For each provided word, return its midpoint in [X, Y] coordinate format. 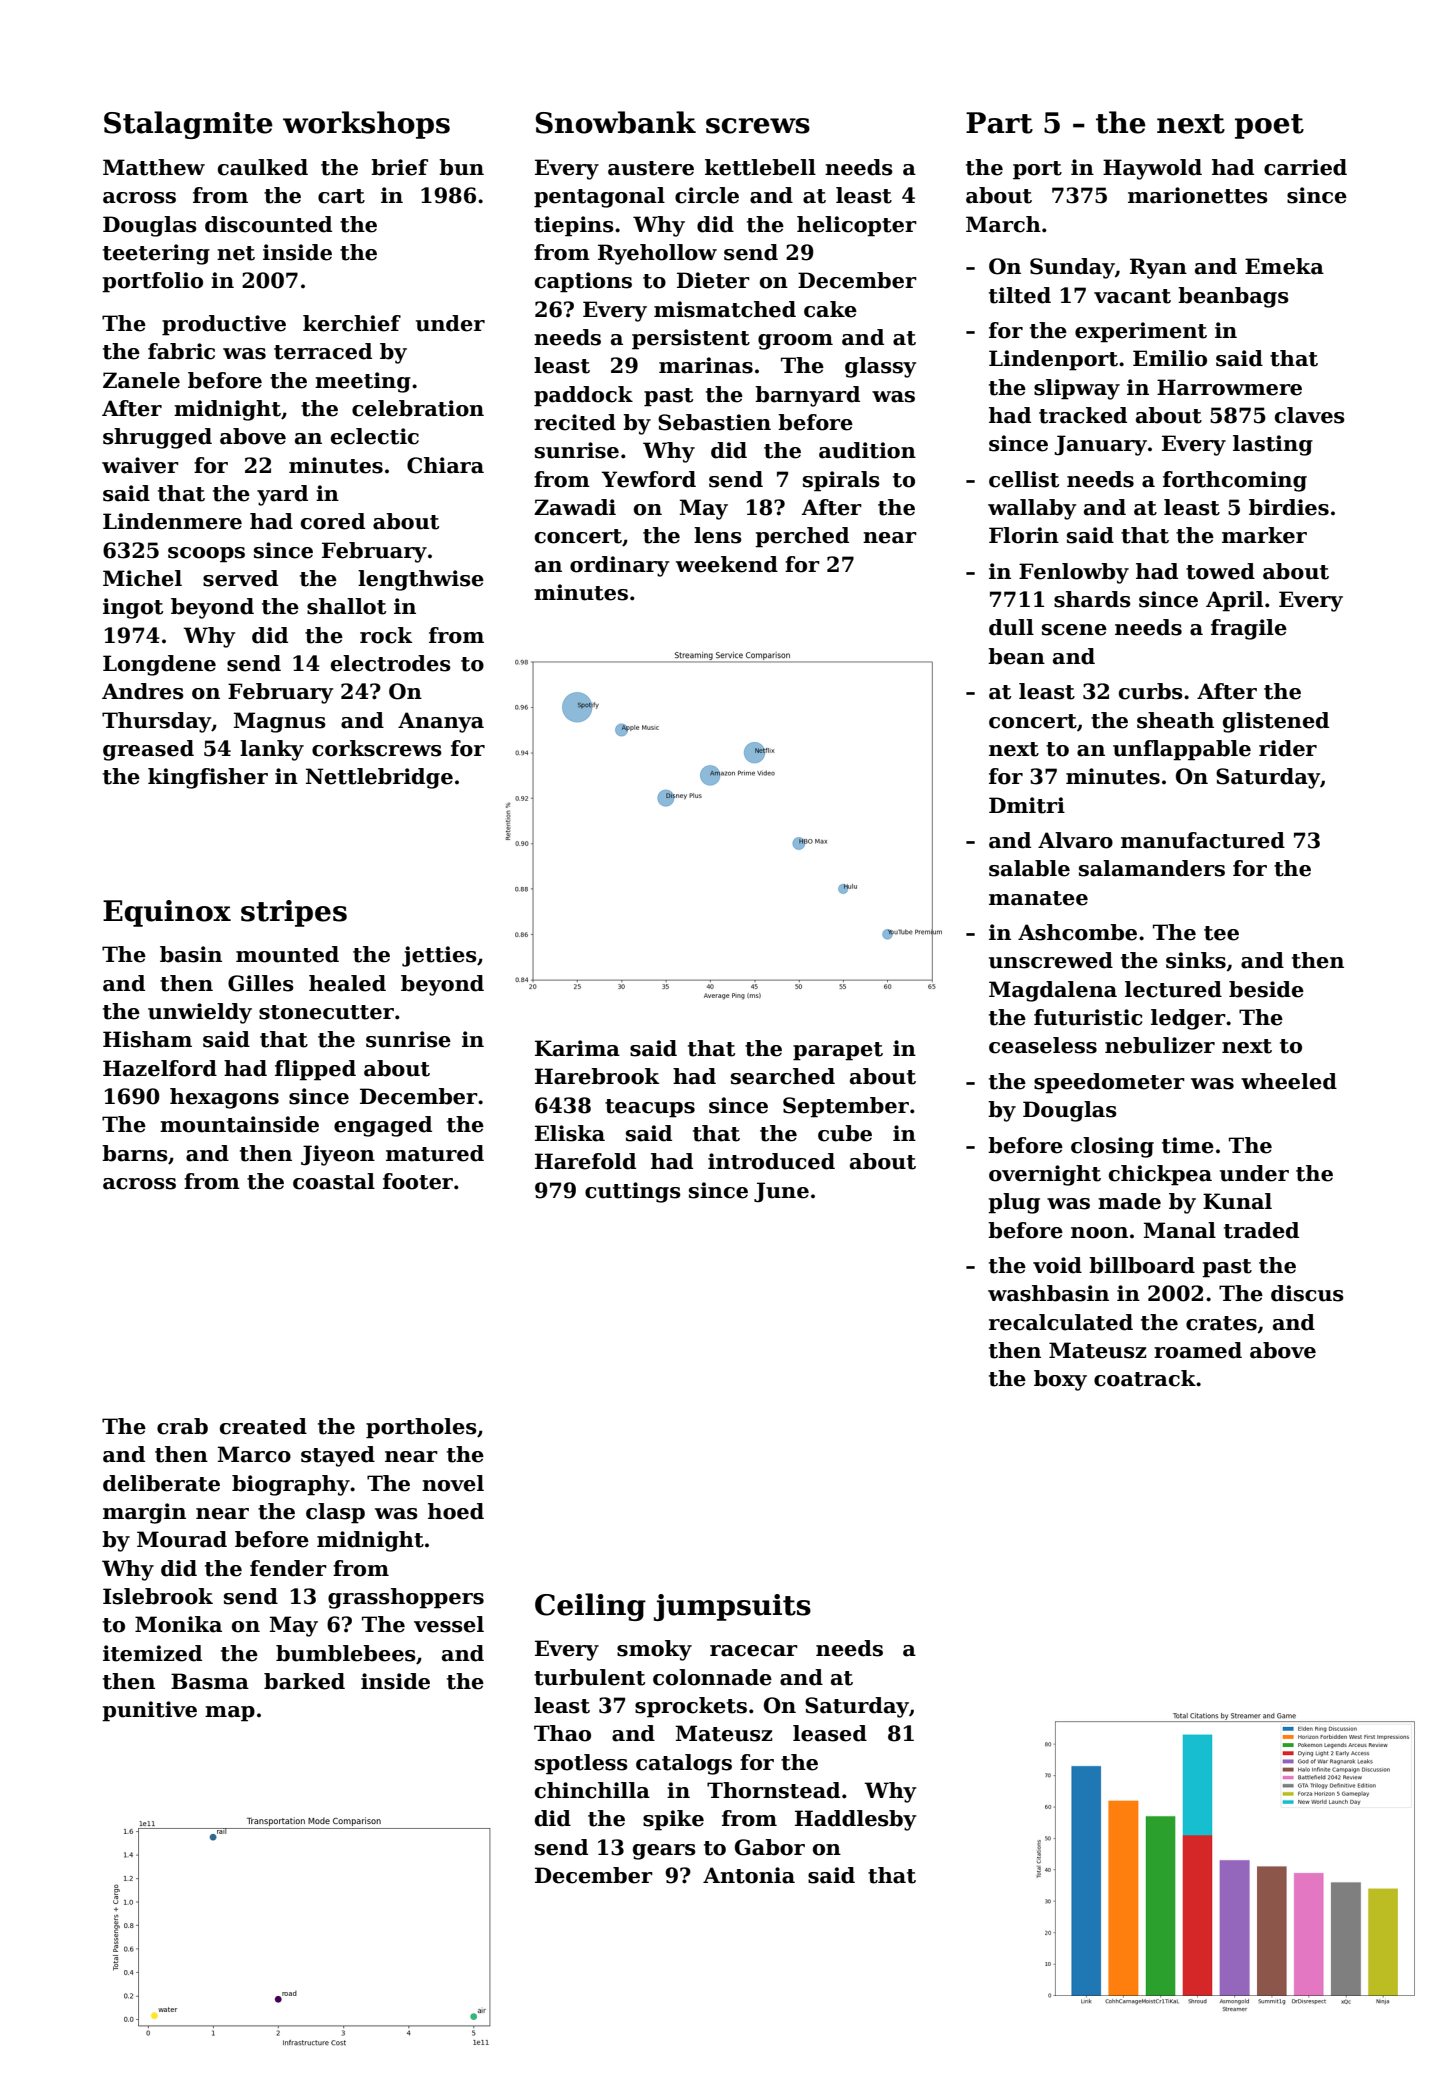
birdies [1289, 507]
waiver [140, 465]
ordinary [620, 566]
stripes [294, 913]
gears [664, 1852]
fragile [1249, 629]
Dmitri [1027, 805]
